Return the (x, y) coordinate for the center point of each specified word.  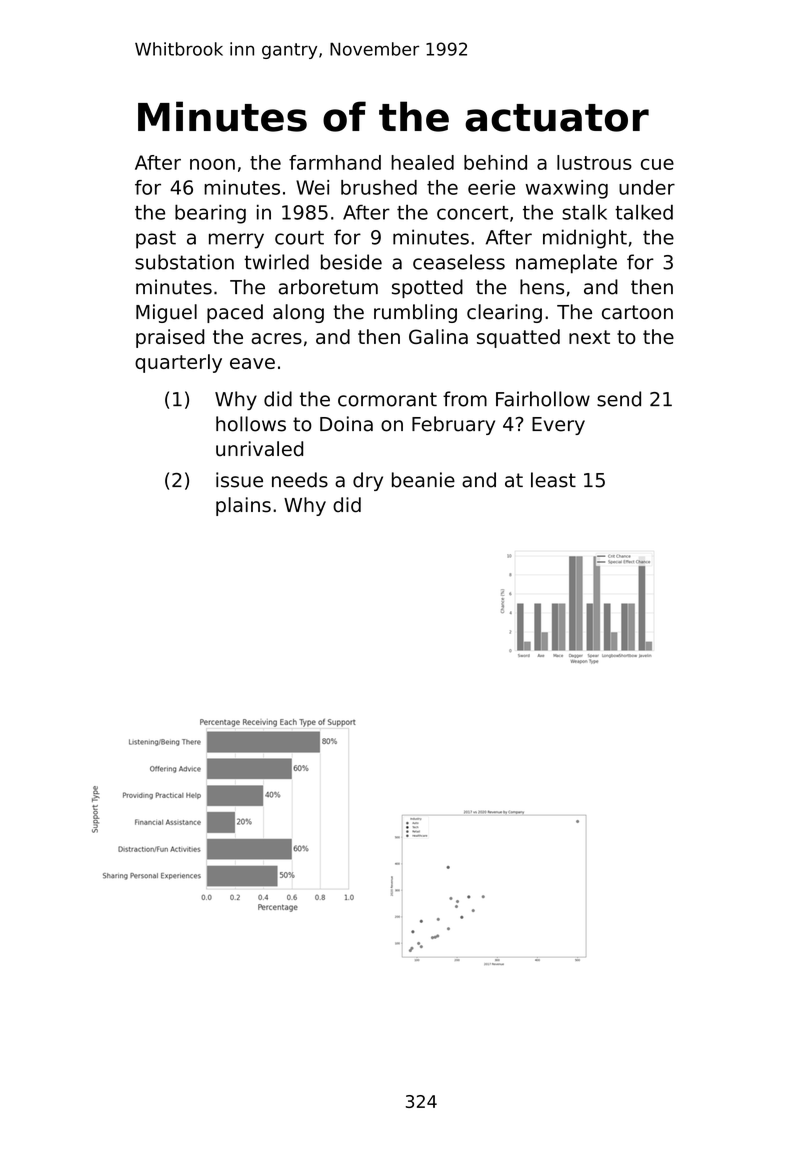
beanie (423, 480)
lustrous (594, 162)
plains (243, 506)
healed (422, 162)
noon (212, 164)
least (553, 480)
